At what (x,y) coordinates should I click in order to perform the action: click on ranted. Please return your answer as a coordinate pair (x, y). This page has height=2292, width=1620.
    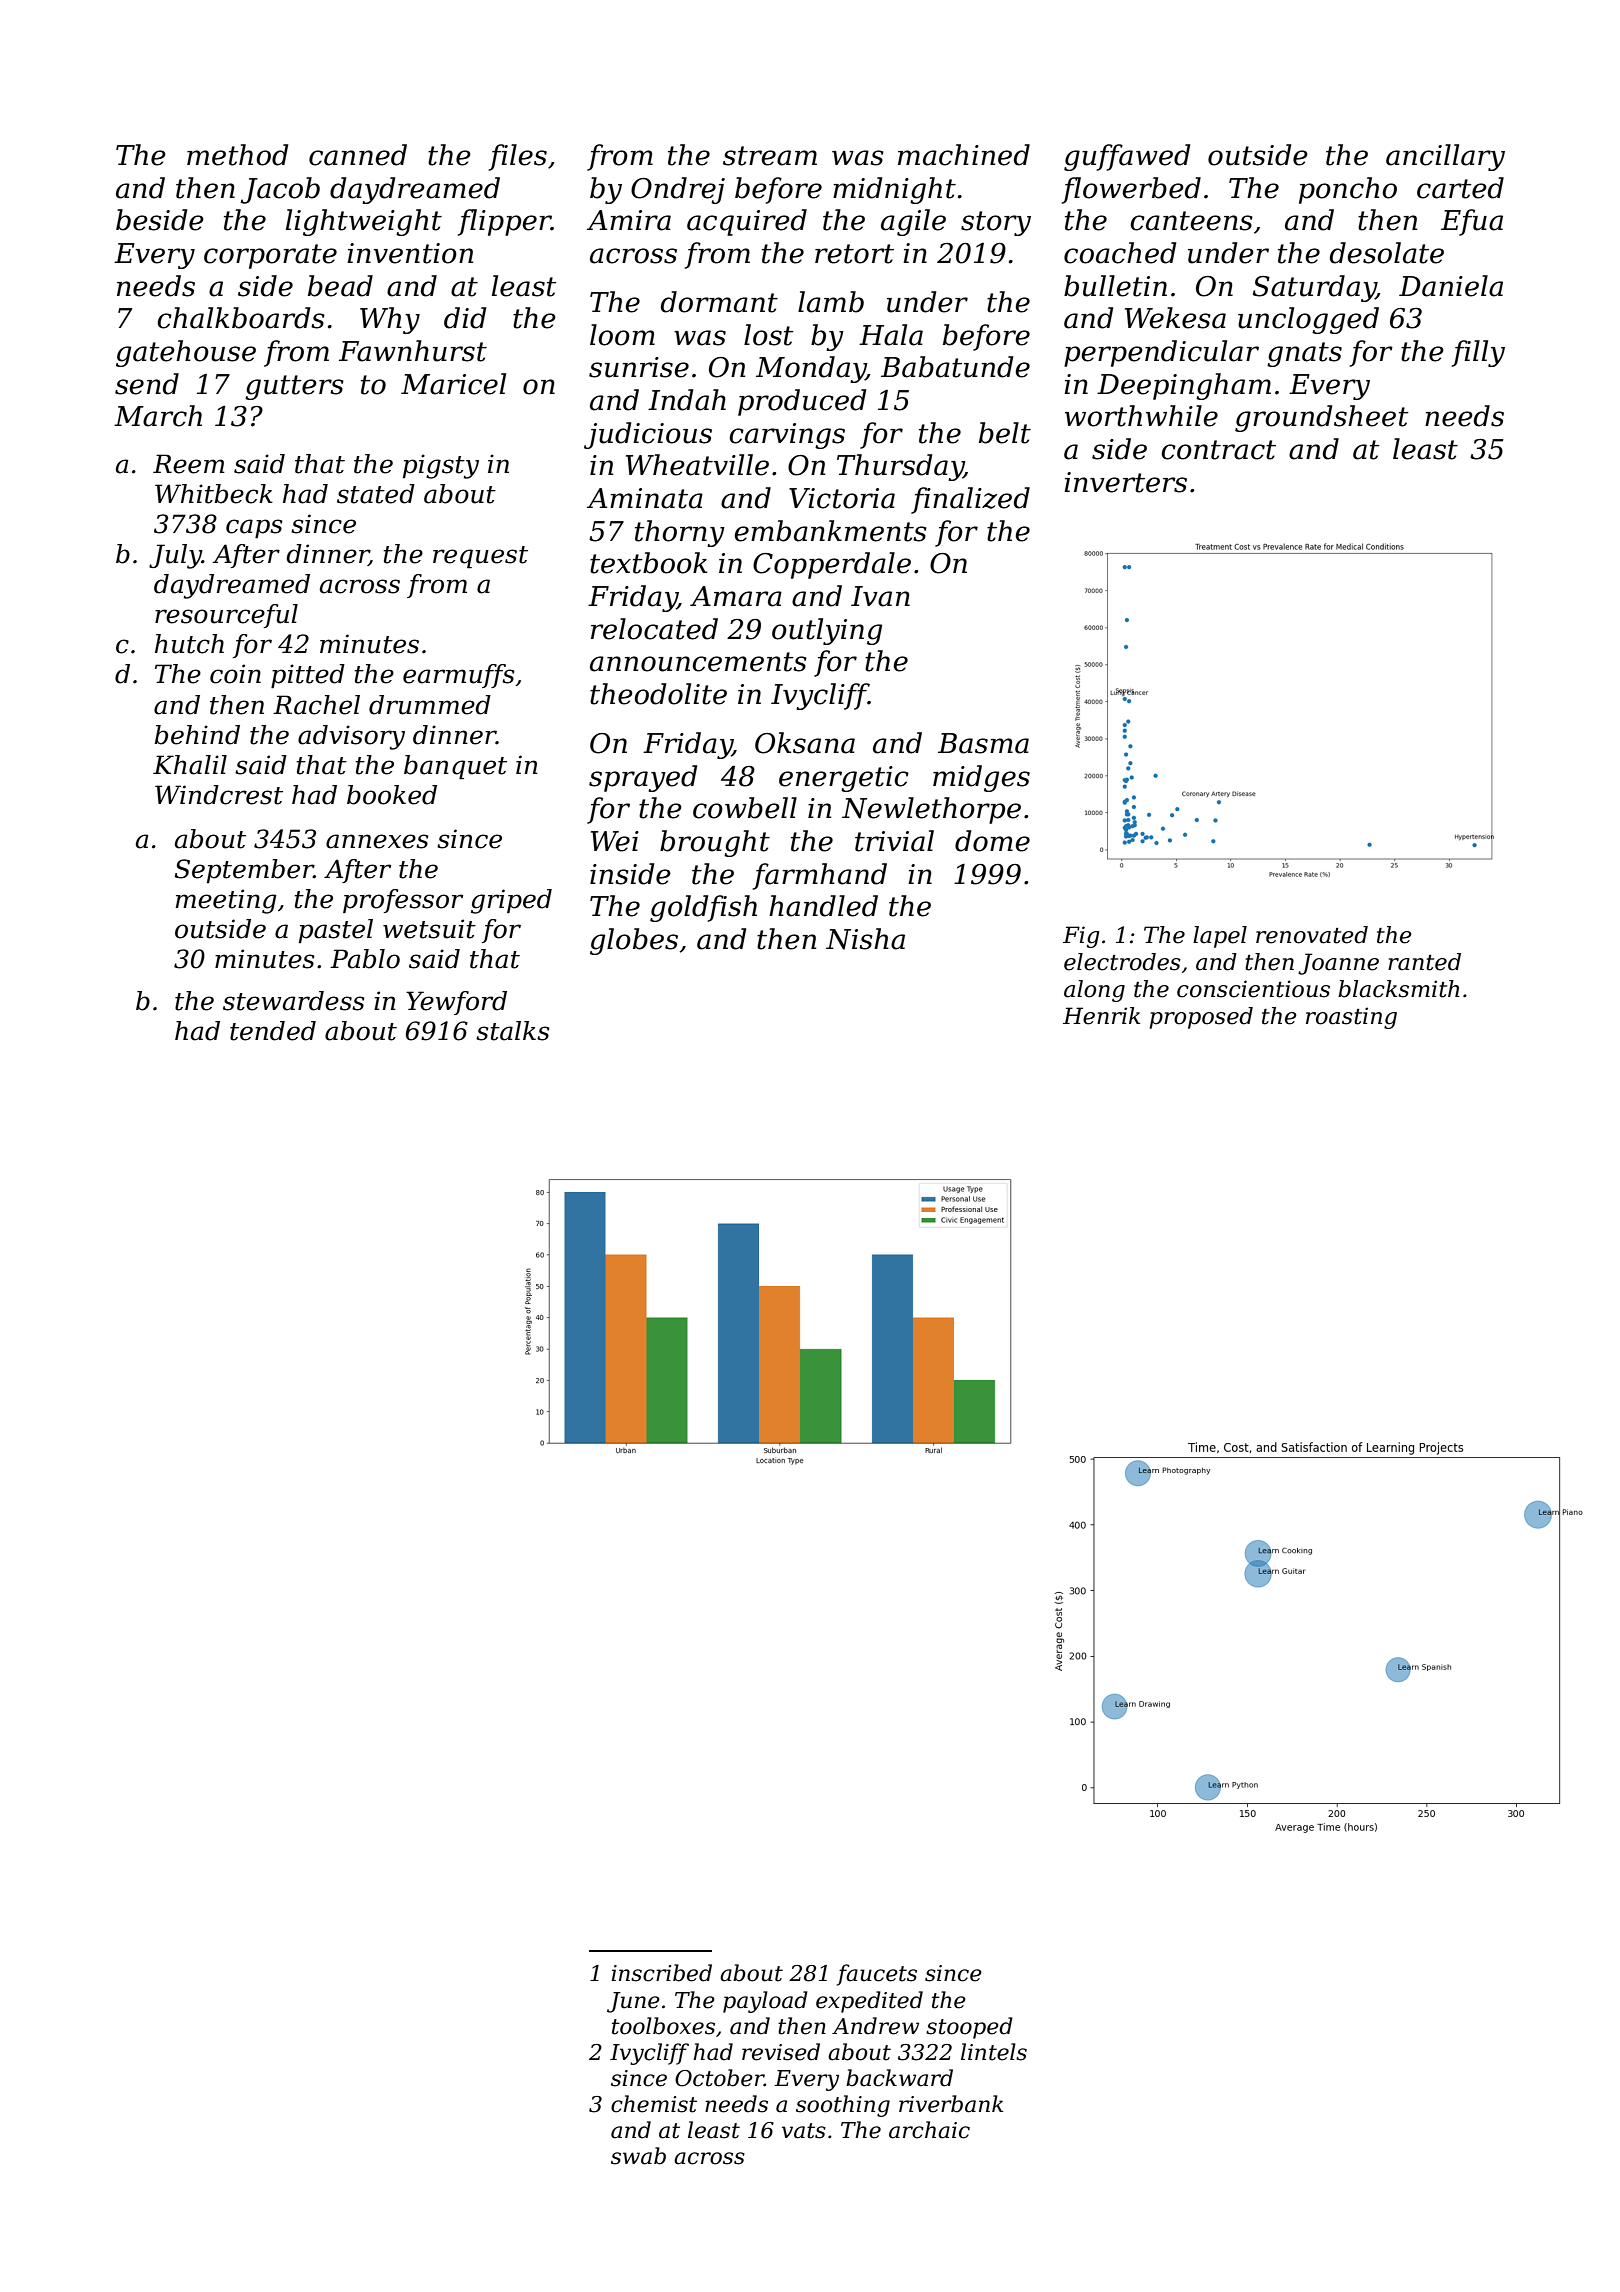
    Looking at the image, I should click on (1424, 962).
